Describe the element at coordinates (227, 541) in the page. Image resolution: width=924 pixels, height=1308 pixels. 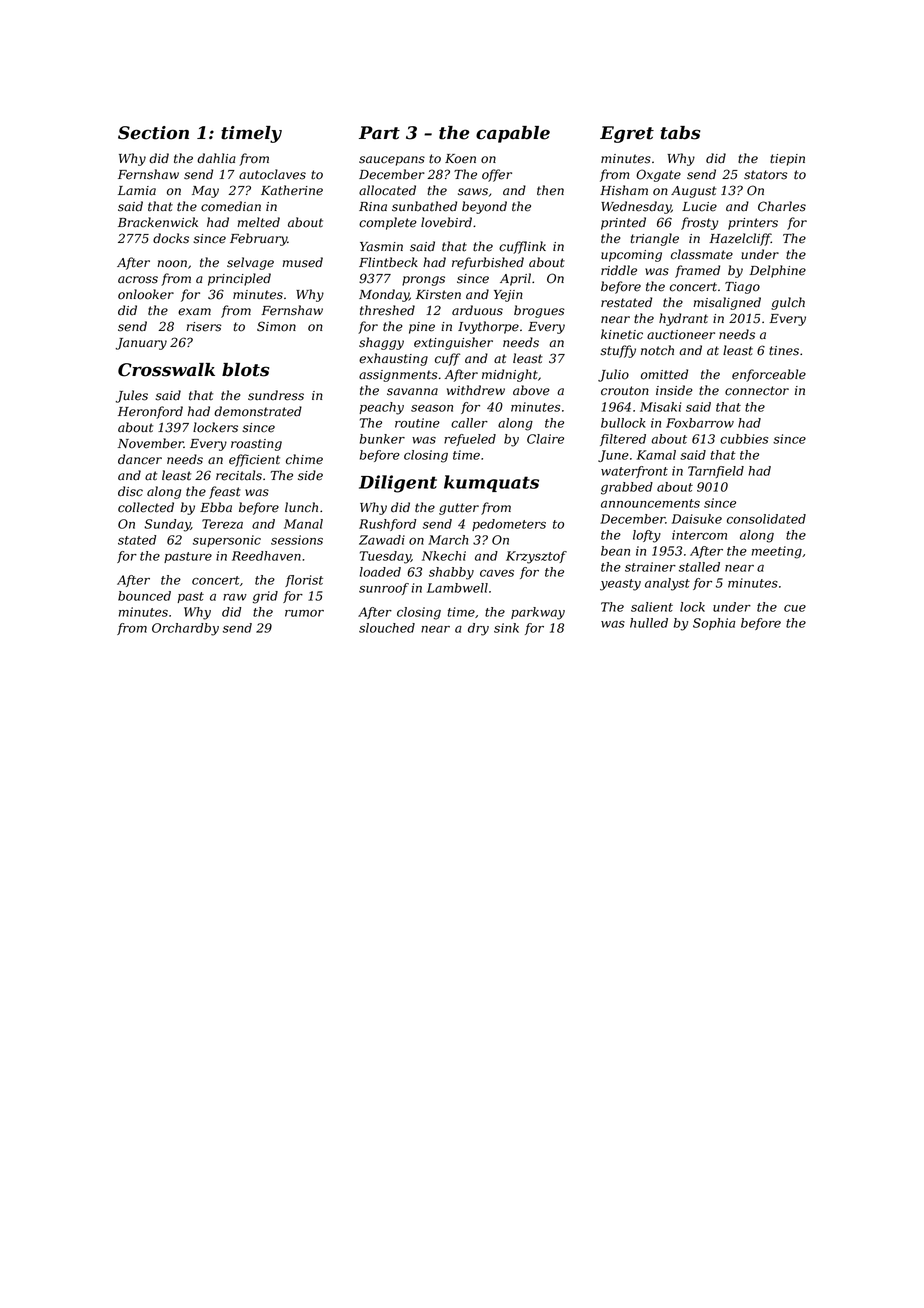
I see `supersonic` at that location.
